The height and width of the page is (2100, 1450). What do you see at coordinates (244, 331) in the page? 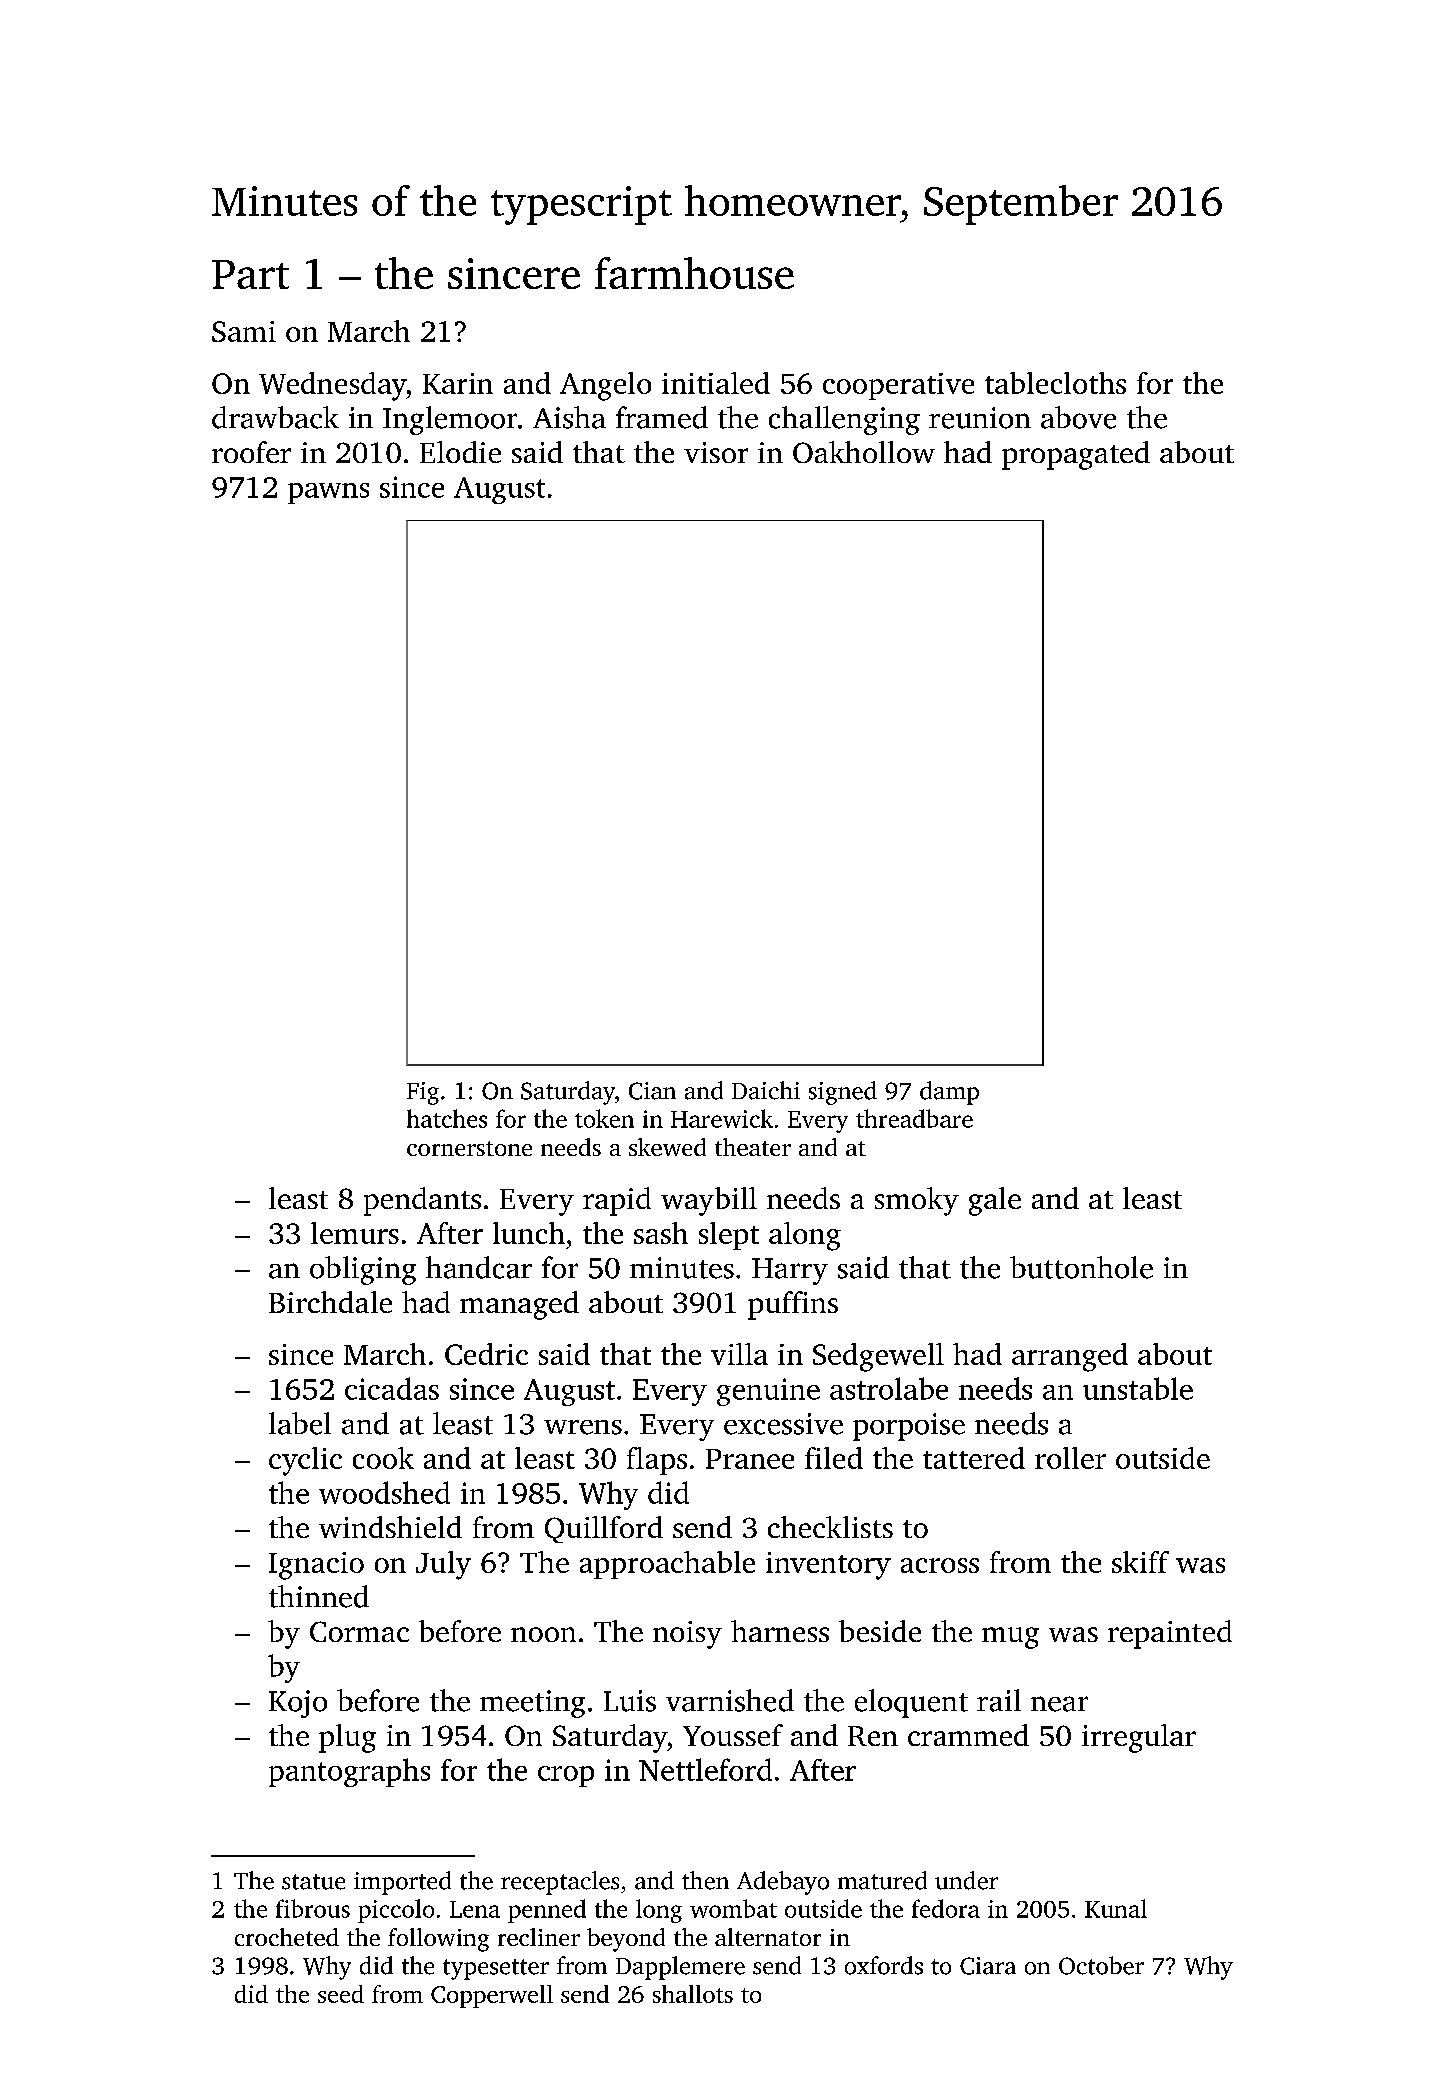
I see `Sami` at bounding box center [244, 331].
